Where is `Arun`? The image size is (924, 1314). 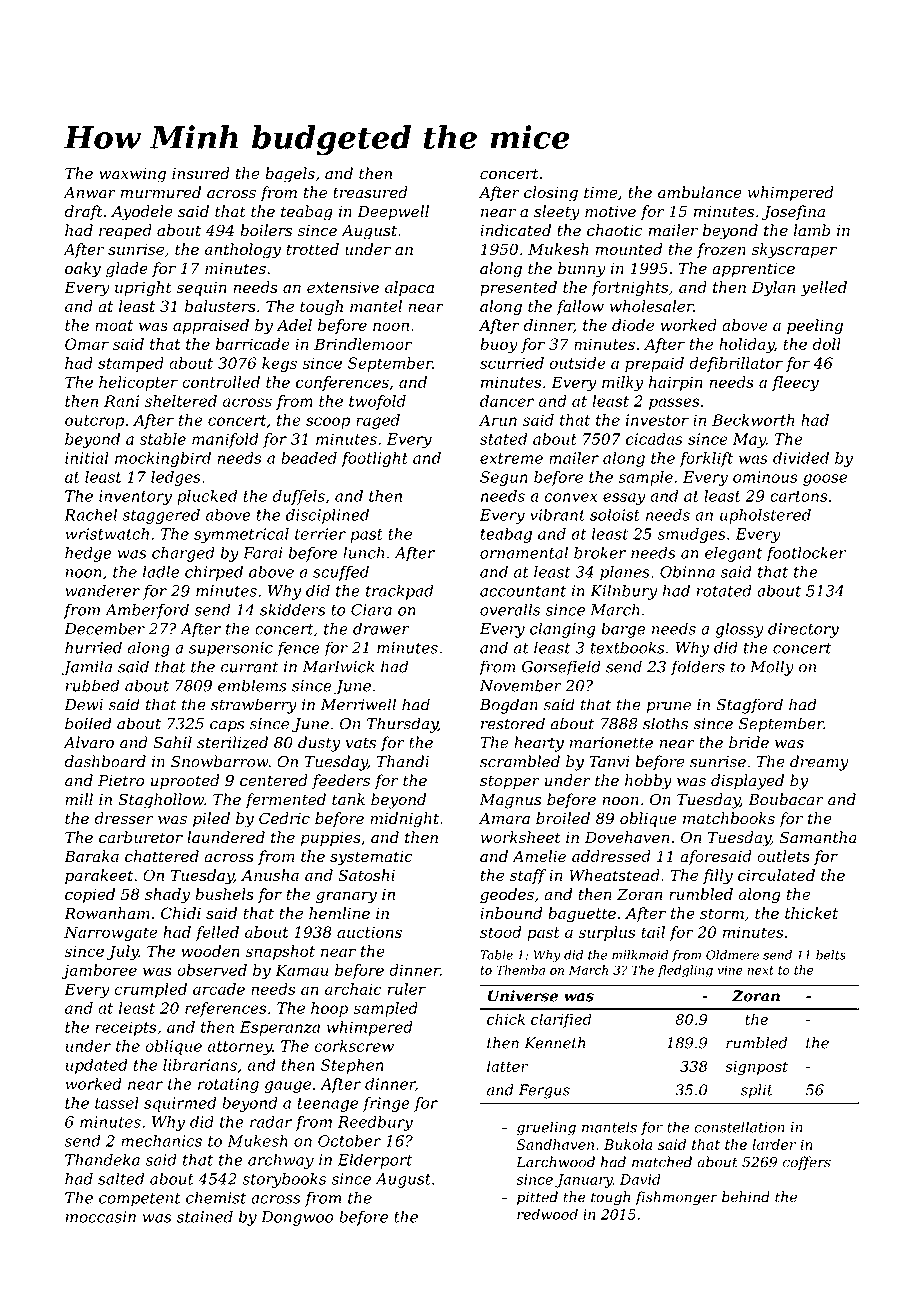 Arun is located at coordinates (498, 420).
